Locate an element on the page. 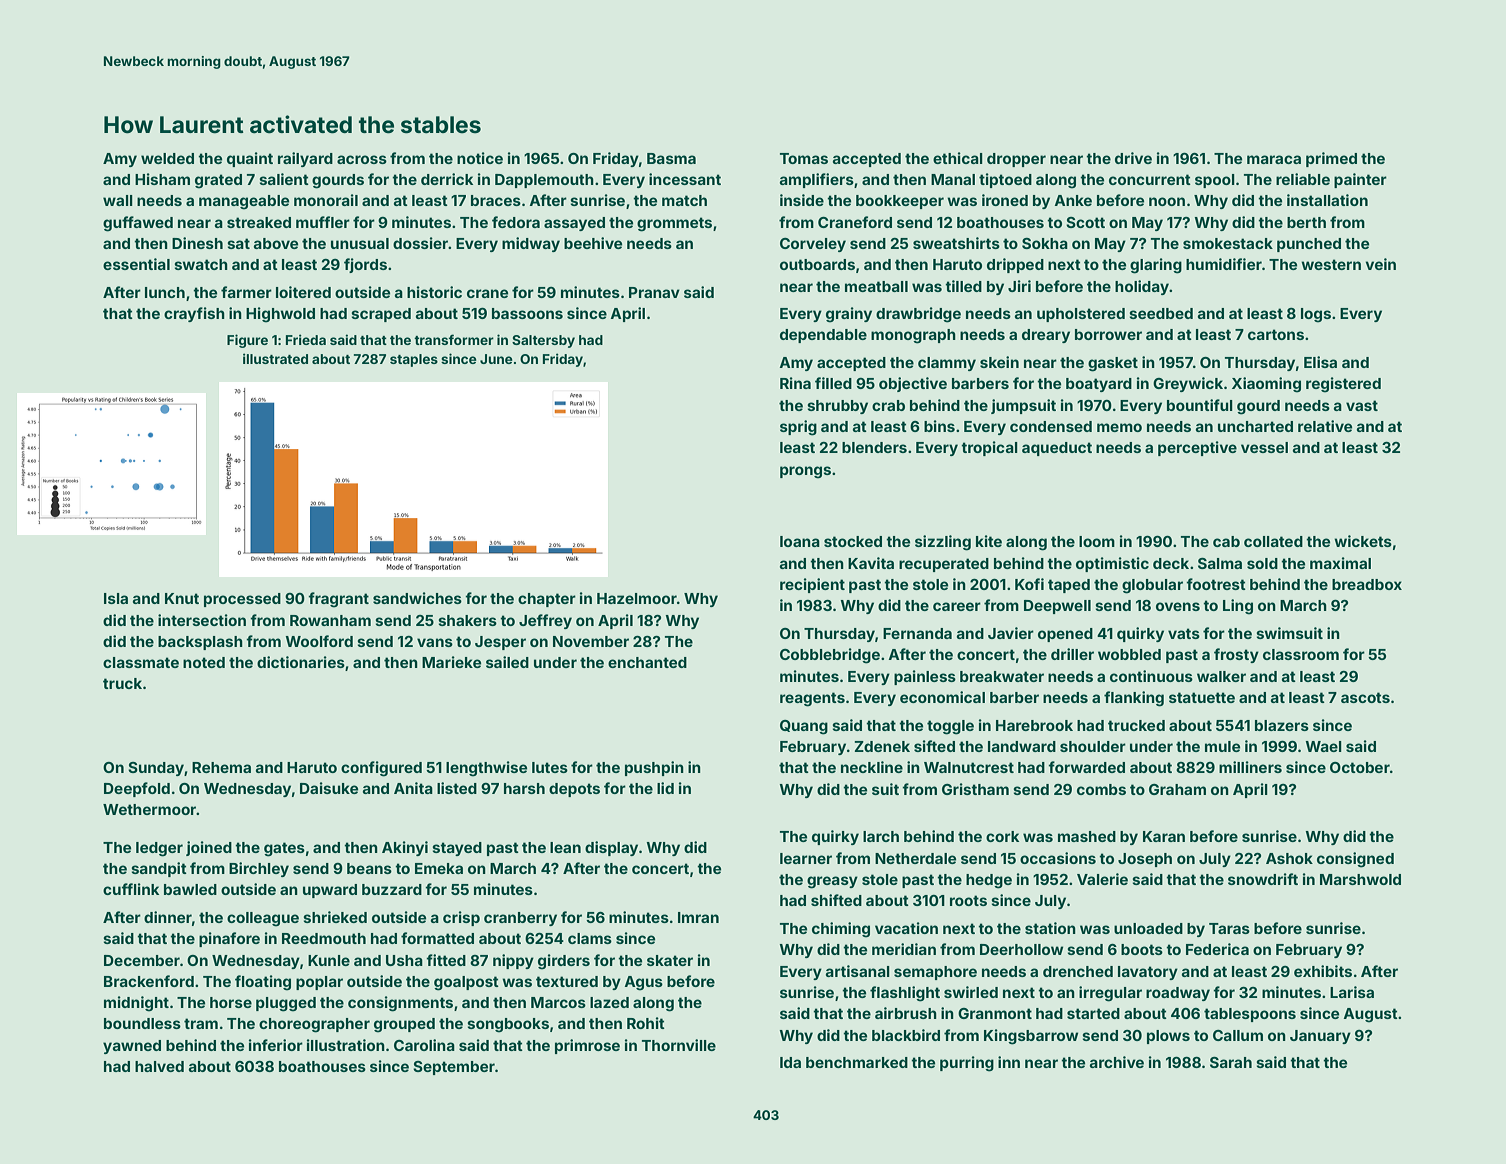  classmate is located at coordinates (141, 662).
